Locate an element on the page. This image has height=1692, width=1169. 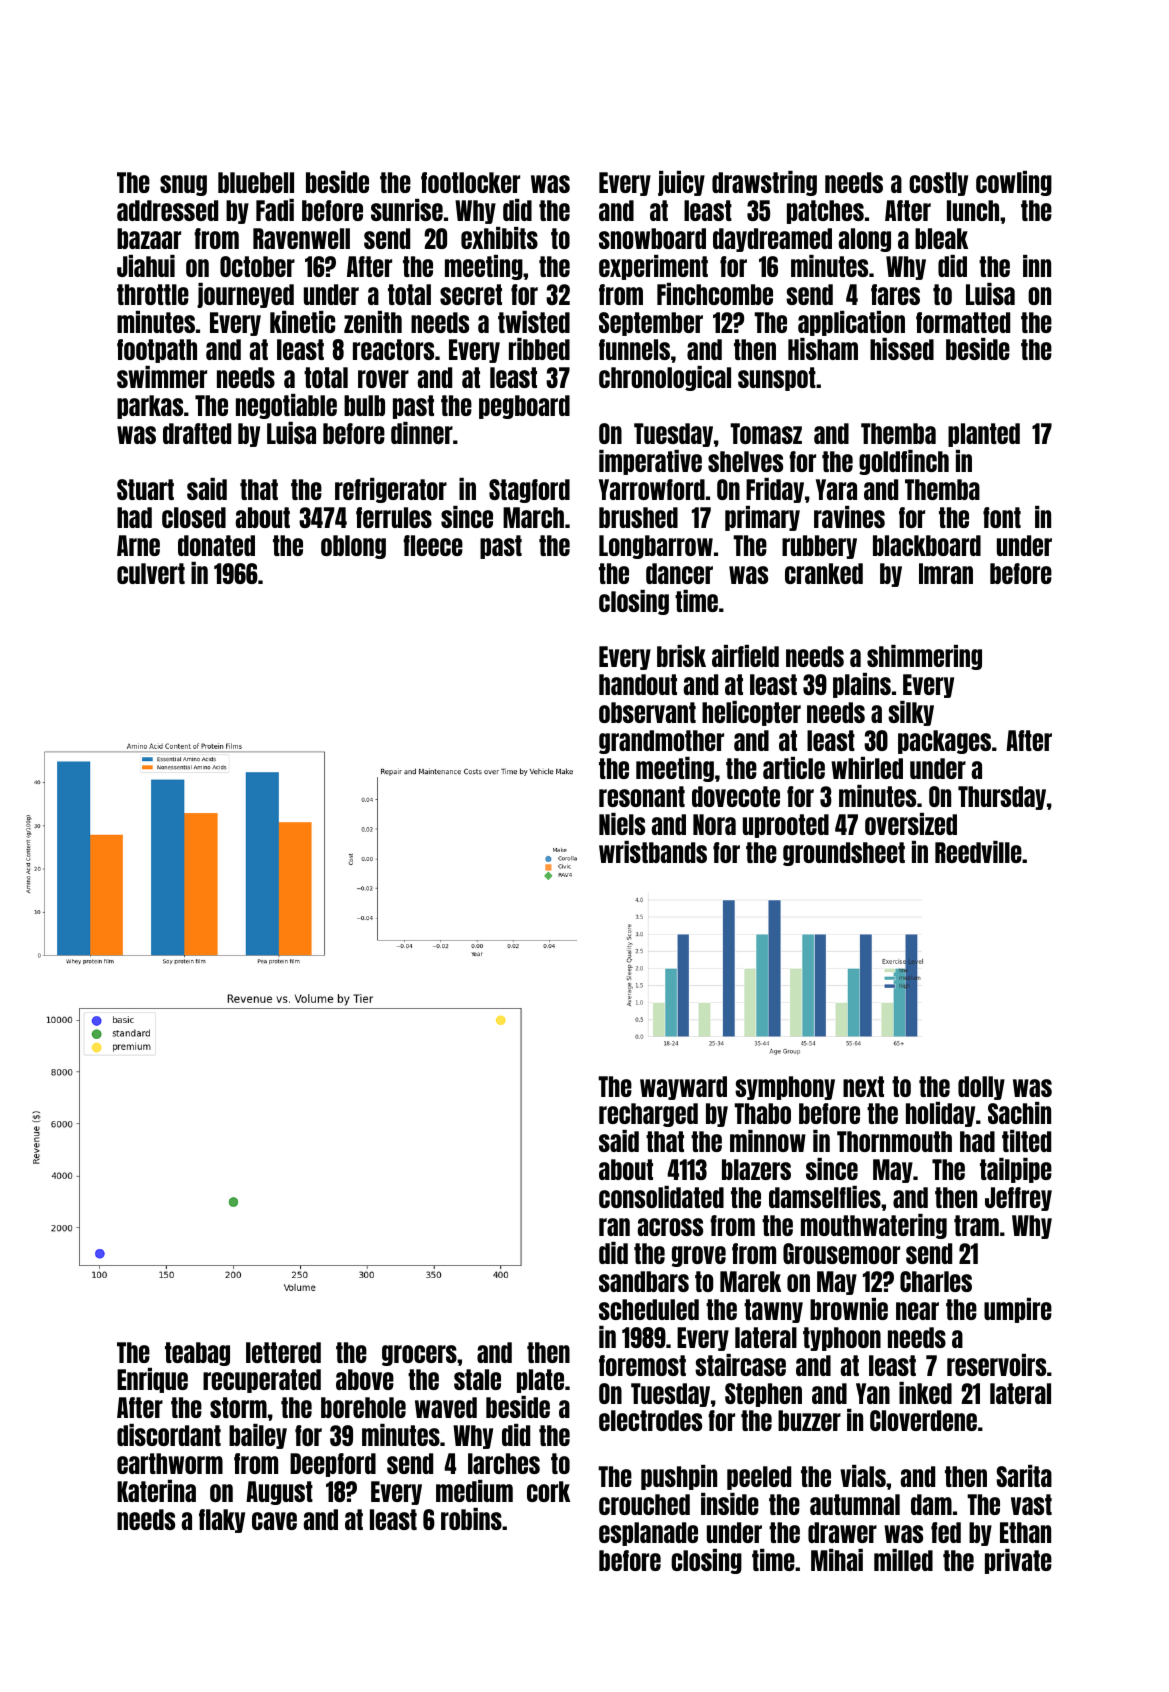
kinetic is located at coordinates (302, 322).
